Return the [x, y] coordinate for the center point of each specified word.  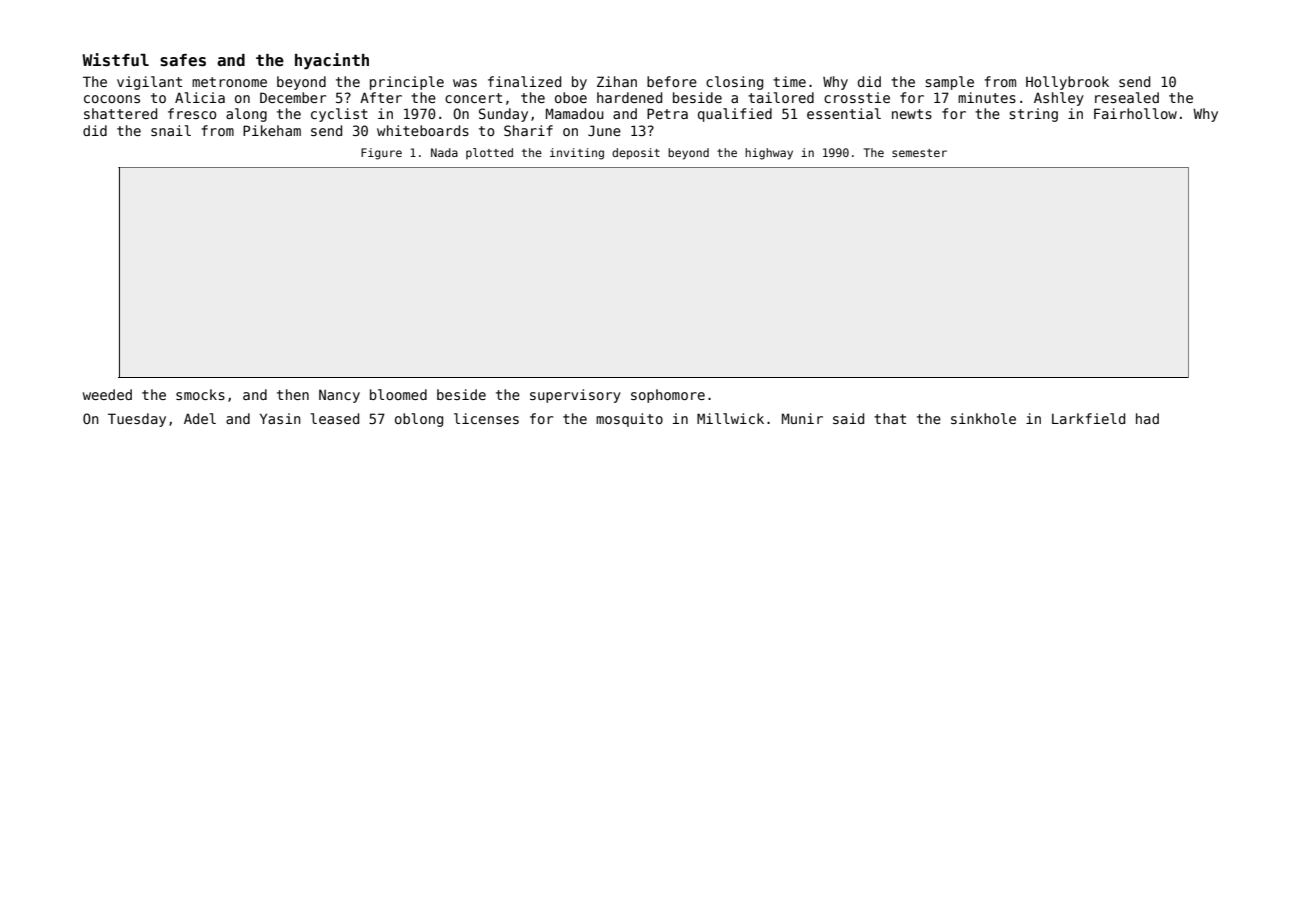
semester [919, 153]
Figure [381, 154]
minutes [987, 97]
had [1147, 418]
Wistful [115, 60]
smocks [200, 394]
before [672, 81]
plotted [489, 153]
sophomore [668, 396]
